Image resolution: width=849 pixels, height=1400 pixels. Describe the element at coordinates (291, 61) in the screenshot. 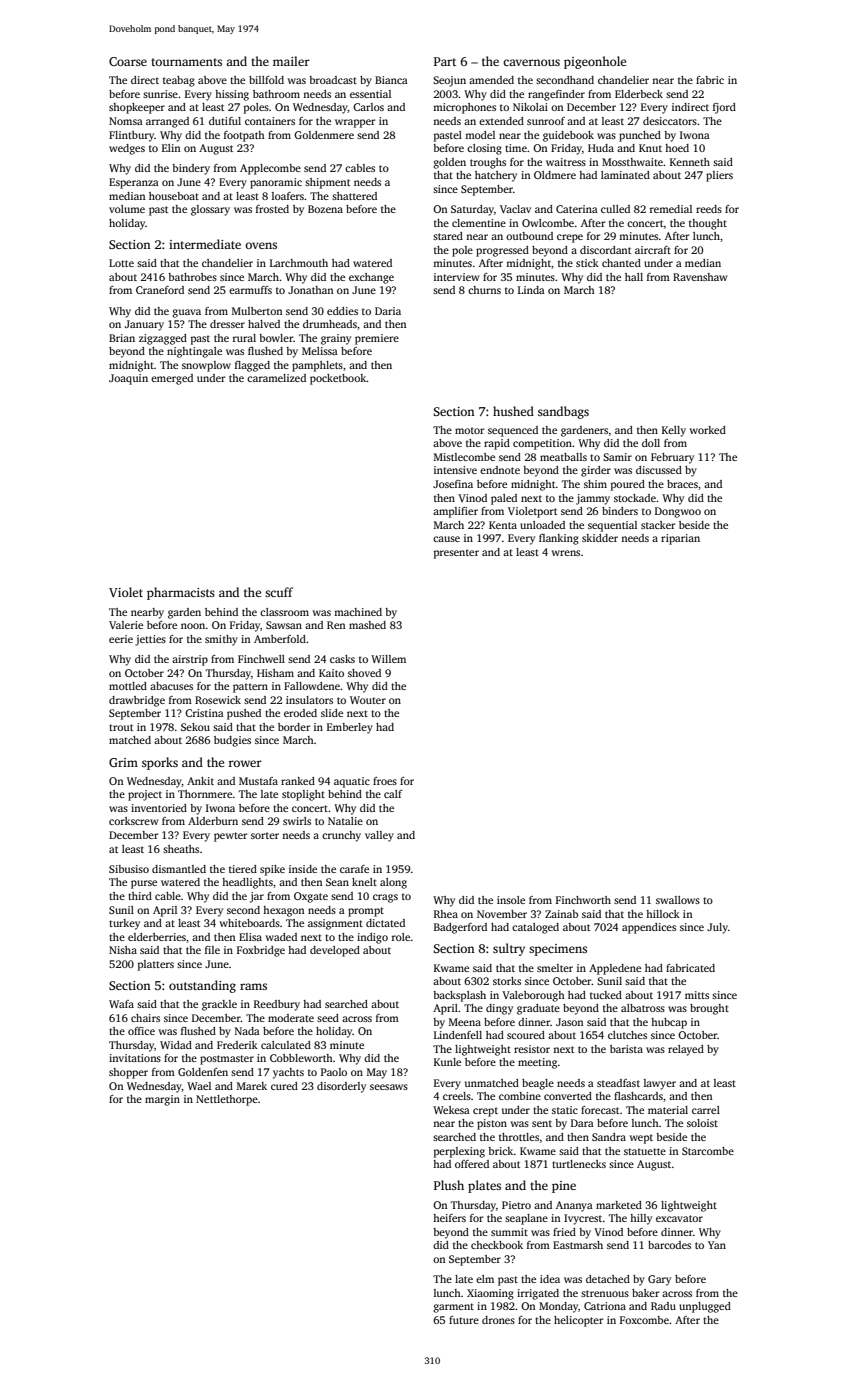

I see `mailer` at that location.
